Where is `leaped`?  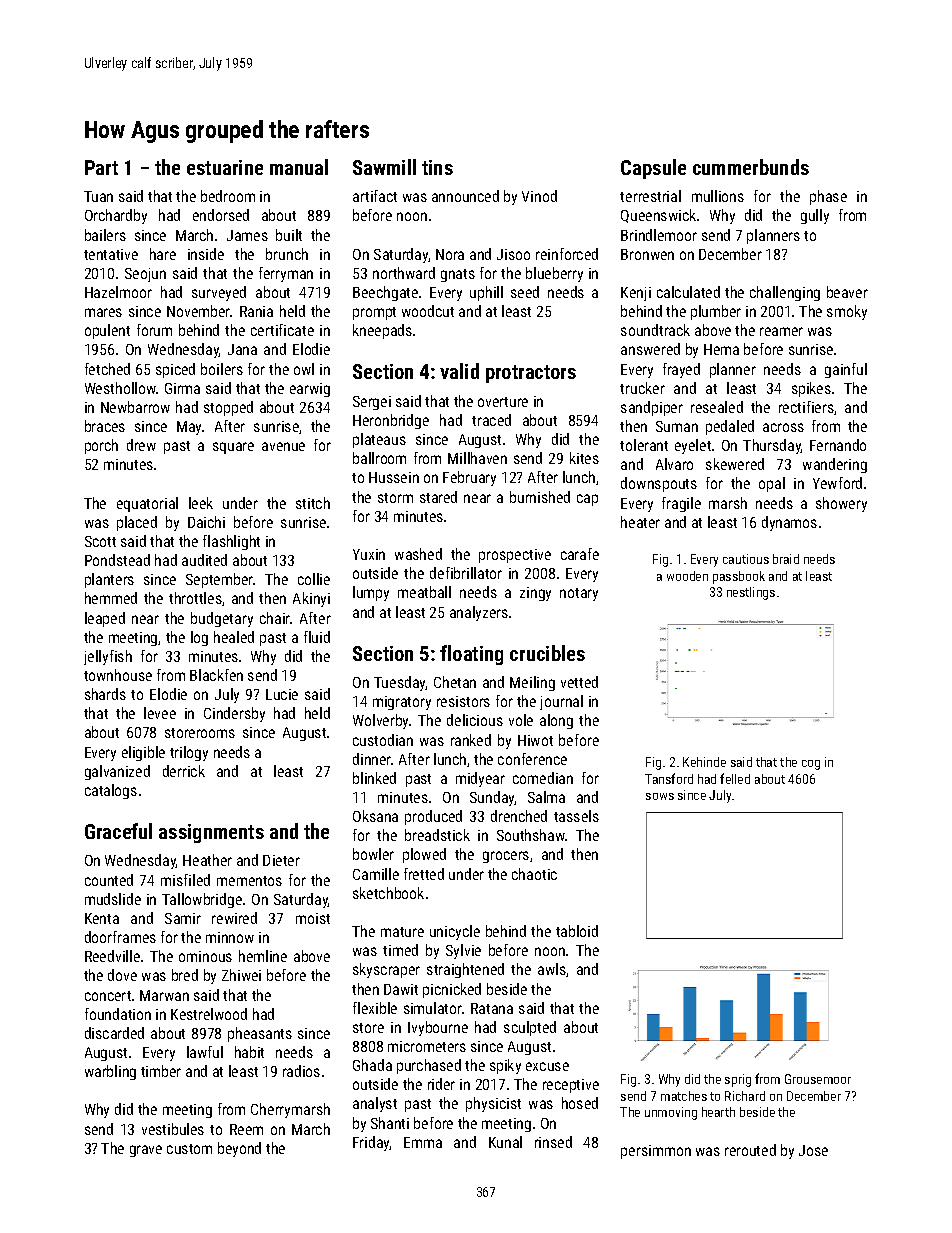 leaped is located at coordinates (105, 619).
